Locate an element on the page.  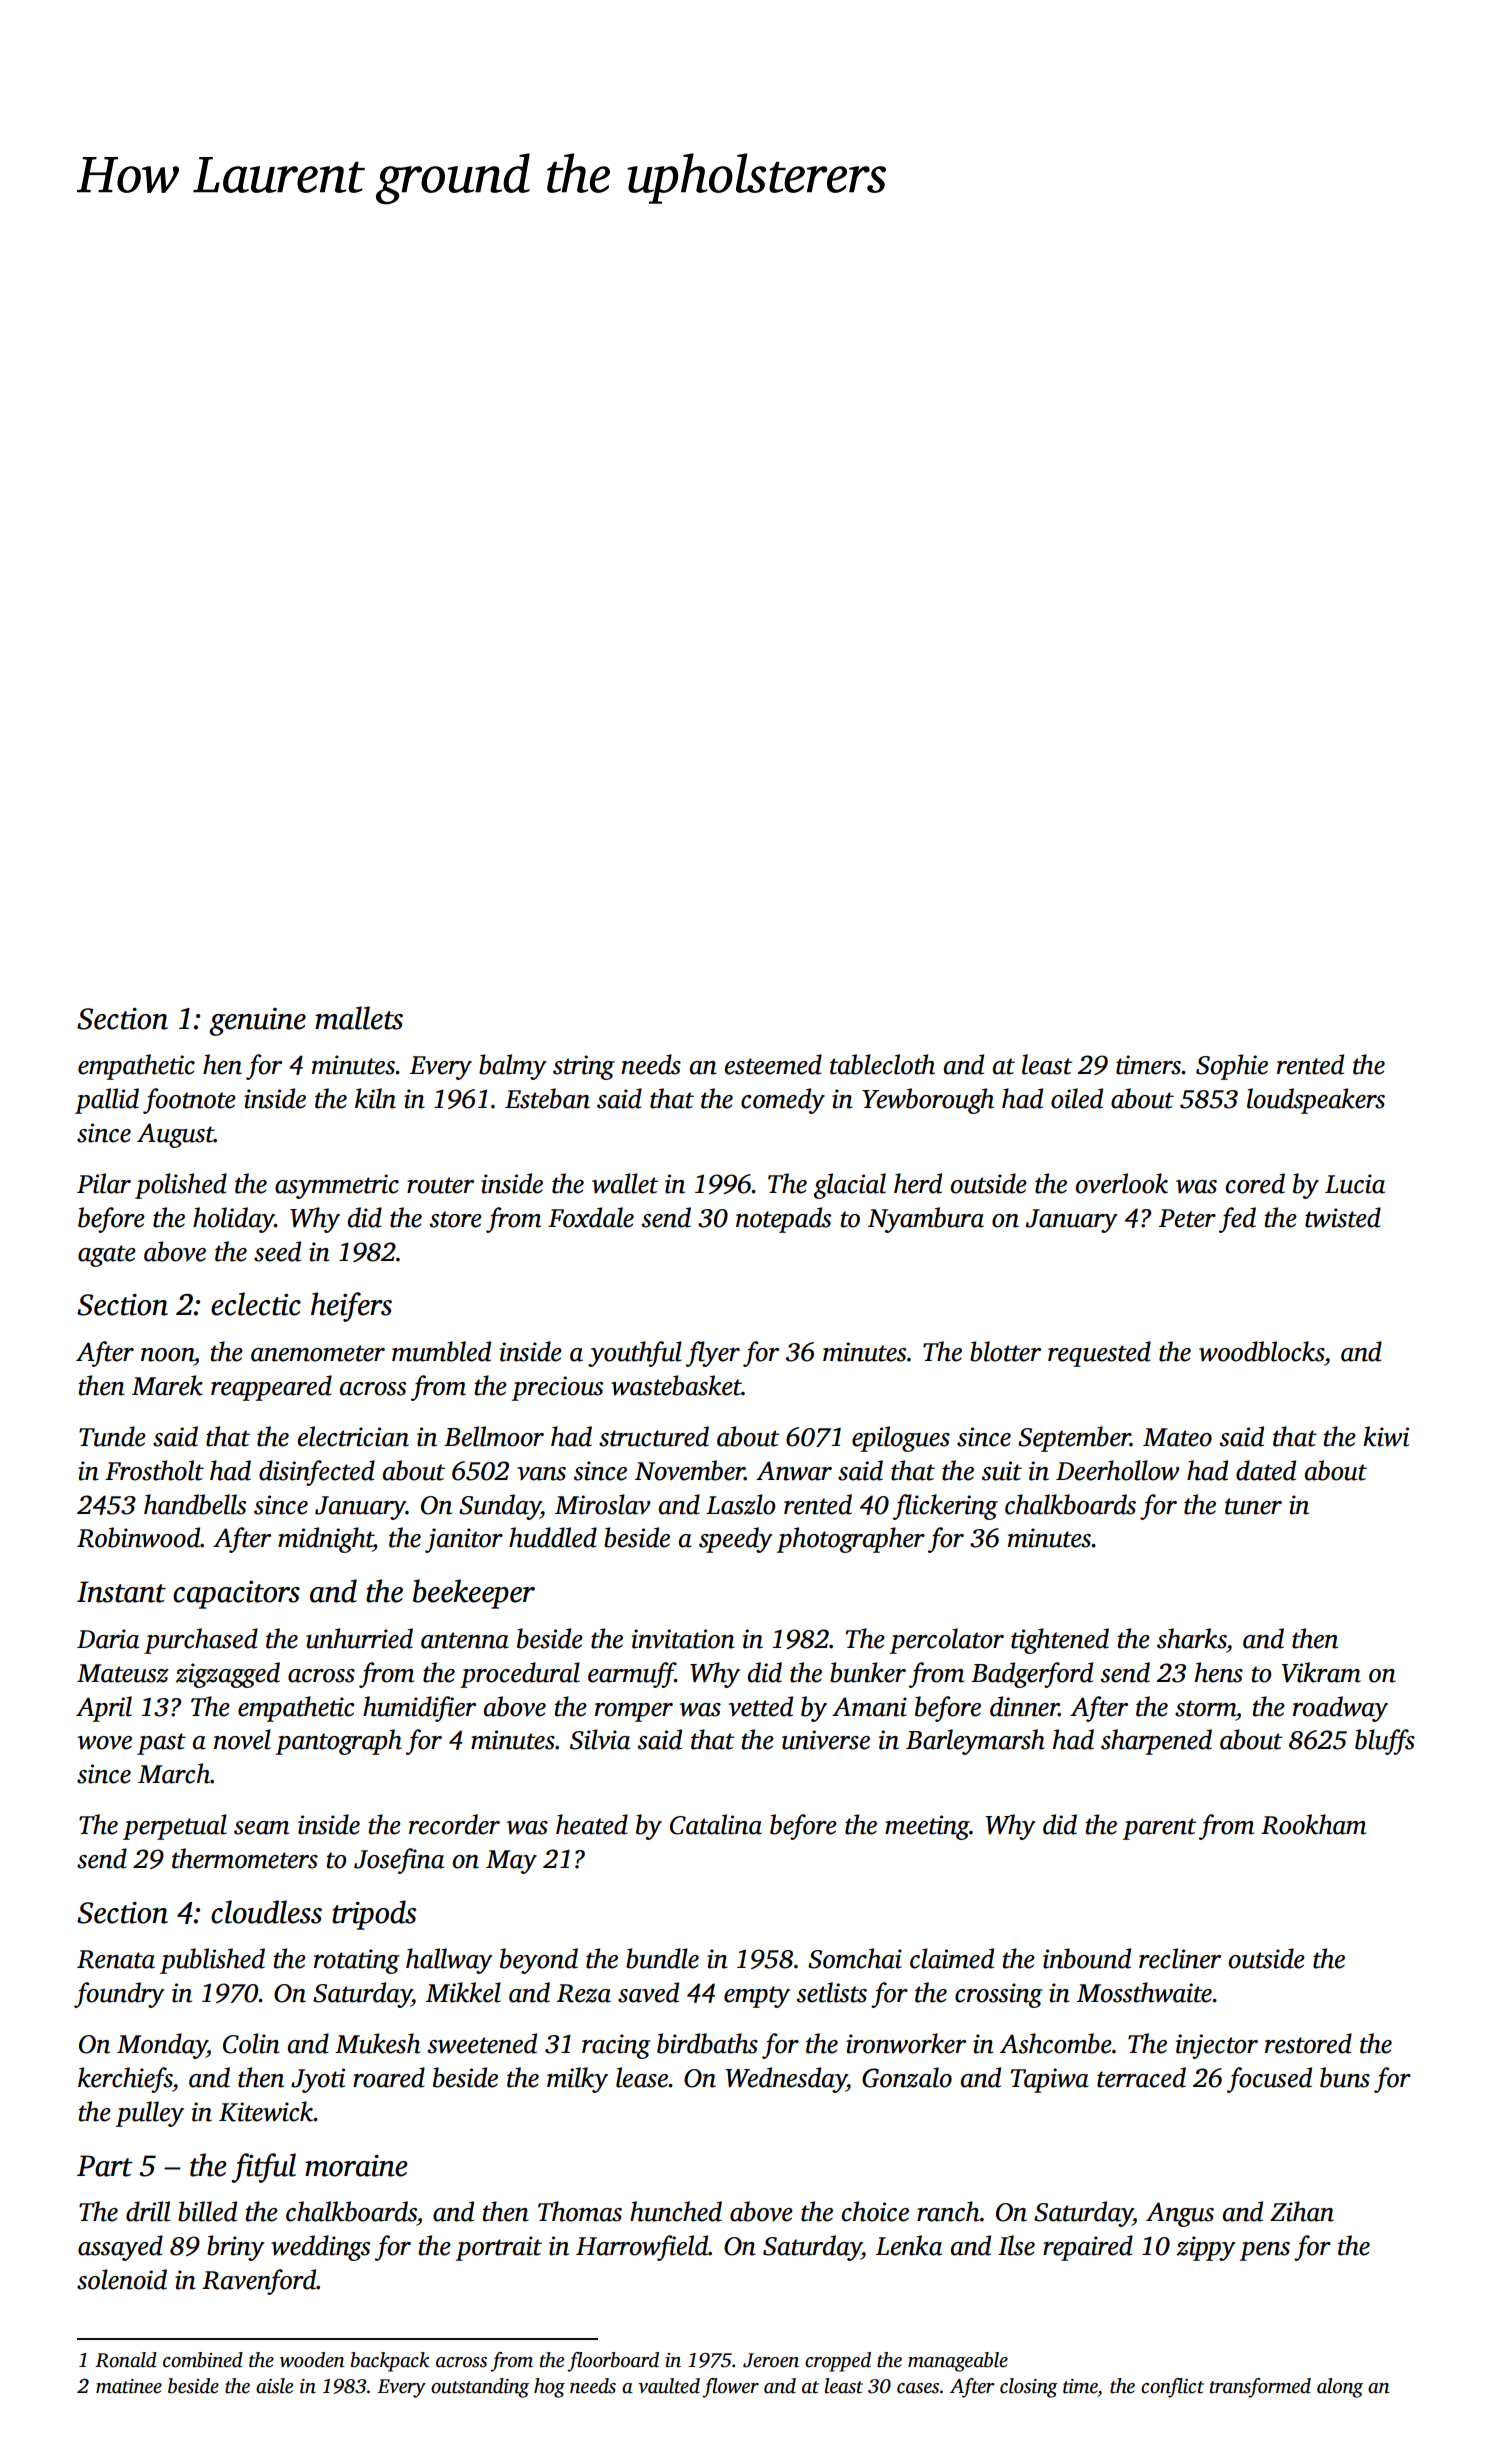
along is located at coordinates (1340, 2388).
